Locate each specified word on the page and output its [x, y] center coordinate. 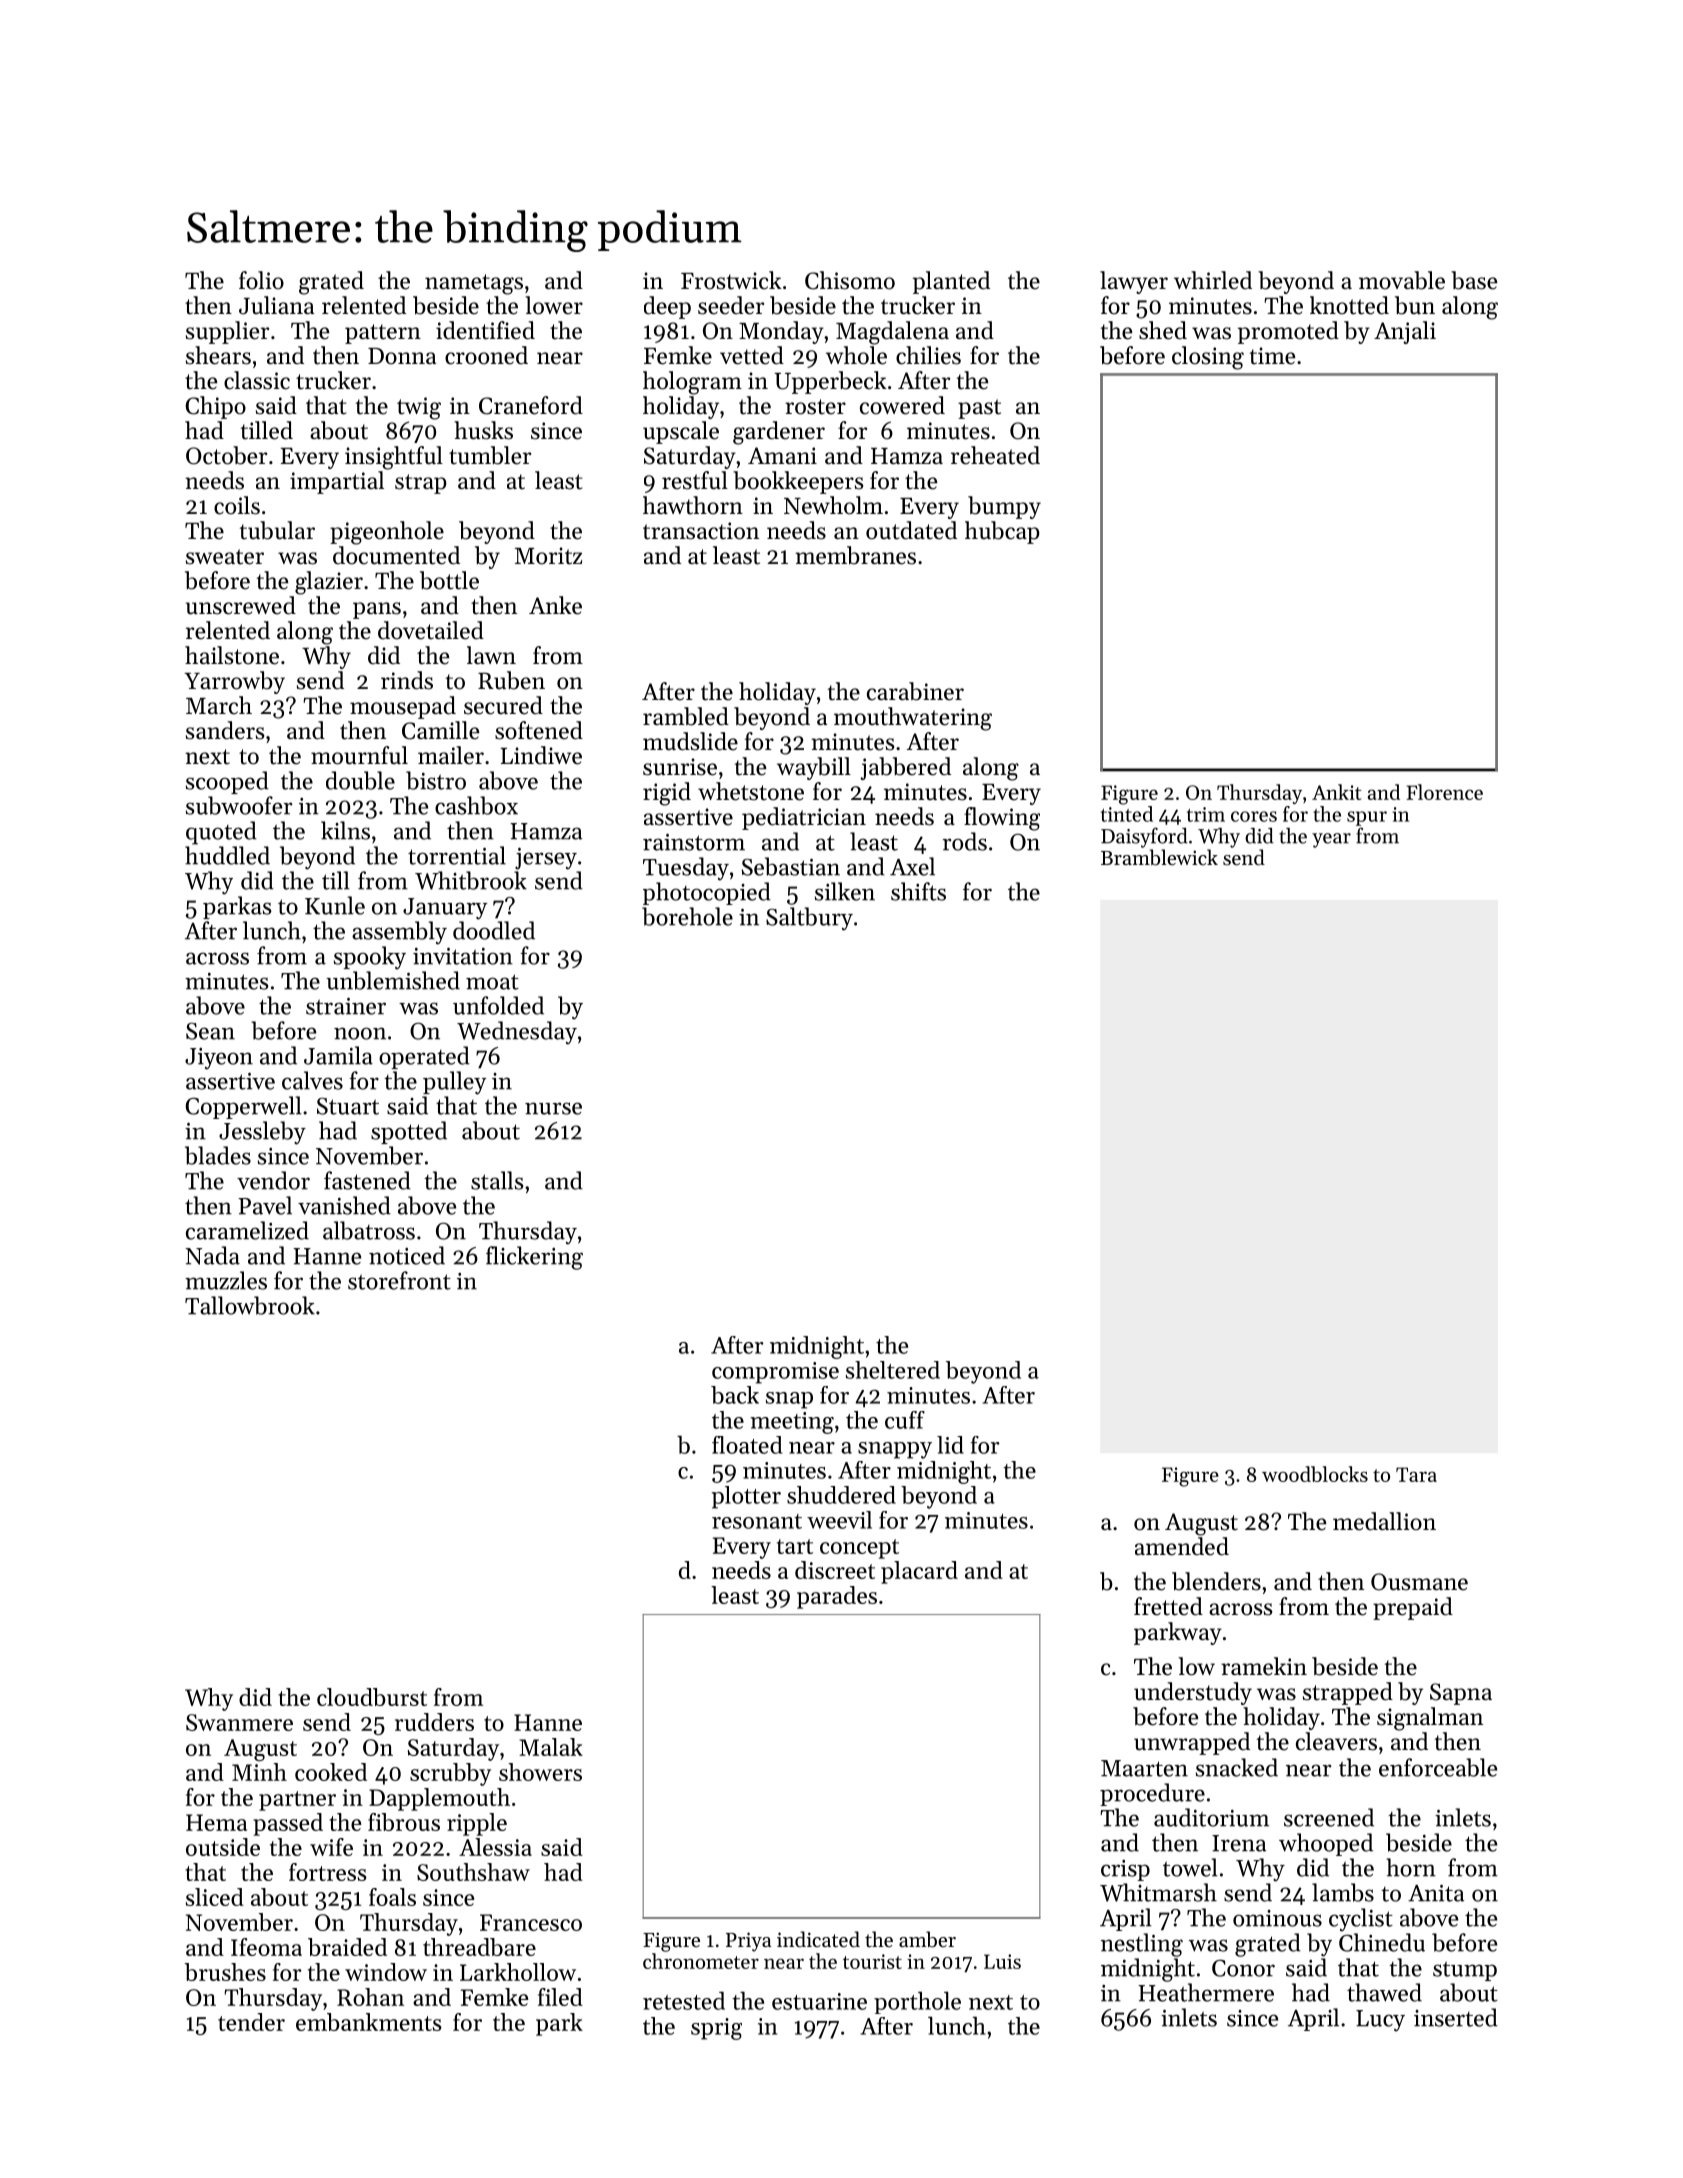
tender [251, 2022]
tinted [1127, 814]
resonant [757, 1521]
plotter [746, 1497]
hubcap [1002, 532]
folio [261, 280]
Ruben [511, 680]
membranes [855, 555]
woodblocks [1315, 1474]
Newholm [833, 505]
